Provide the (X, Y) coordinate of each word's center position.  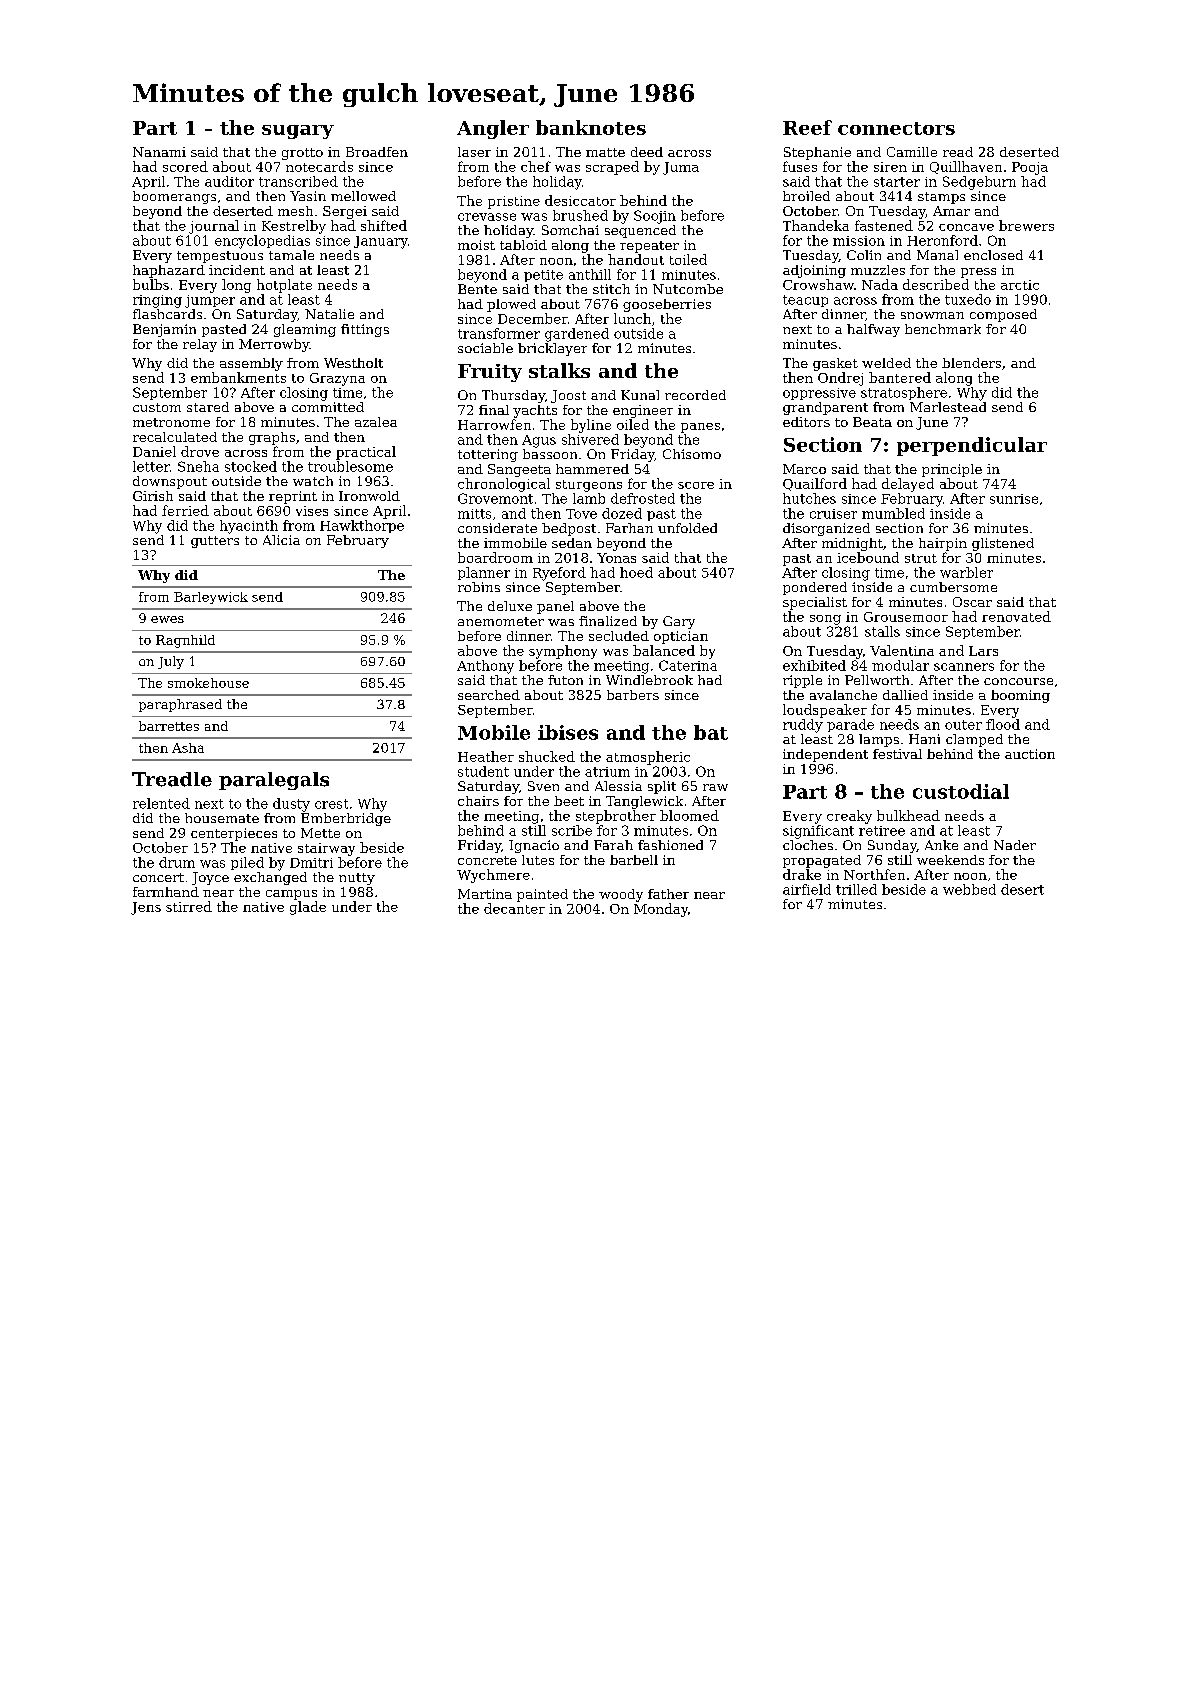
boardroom (495, 557)
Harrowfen (494, 424)
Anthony (485, 667)
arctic (1020, 285)
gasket (835, 364)
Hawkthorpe (362, 526)
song (825, 620)
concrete (487, 860)
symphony (563, 652)
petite (543, 276)
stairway (326, 849)
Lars (983, 651)
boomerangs (174, 197)
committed (328, 407)
